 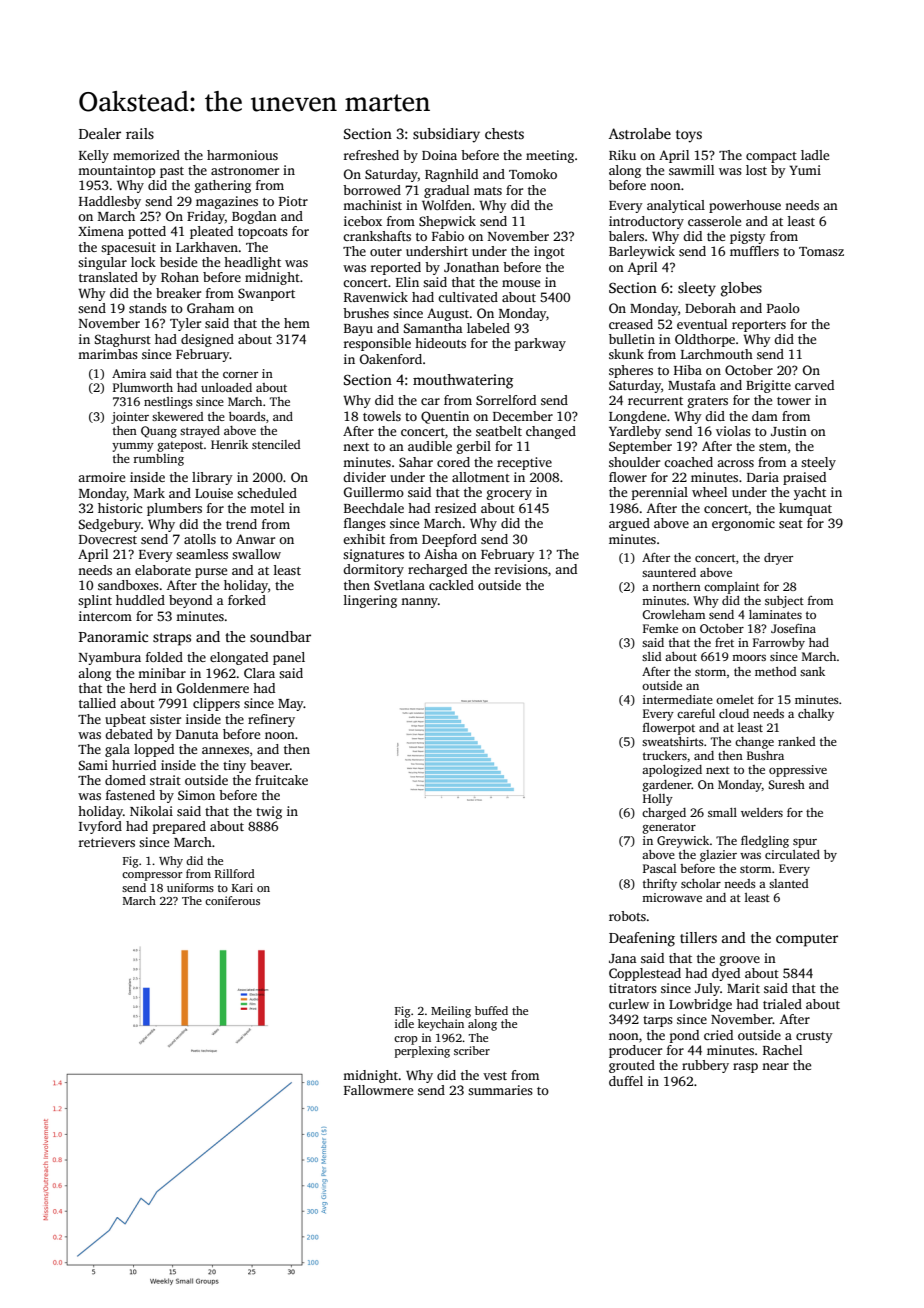 What do you see at coordinates (232, 900) in the image?
I see `coniferous` at bounding box center [232, 900].
